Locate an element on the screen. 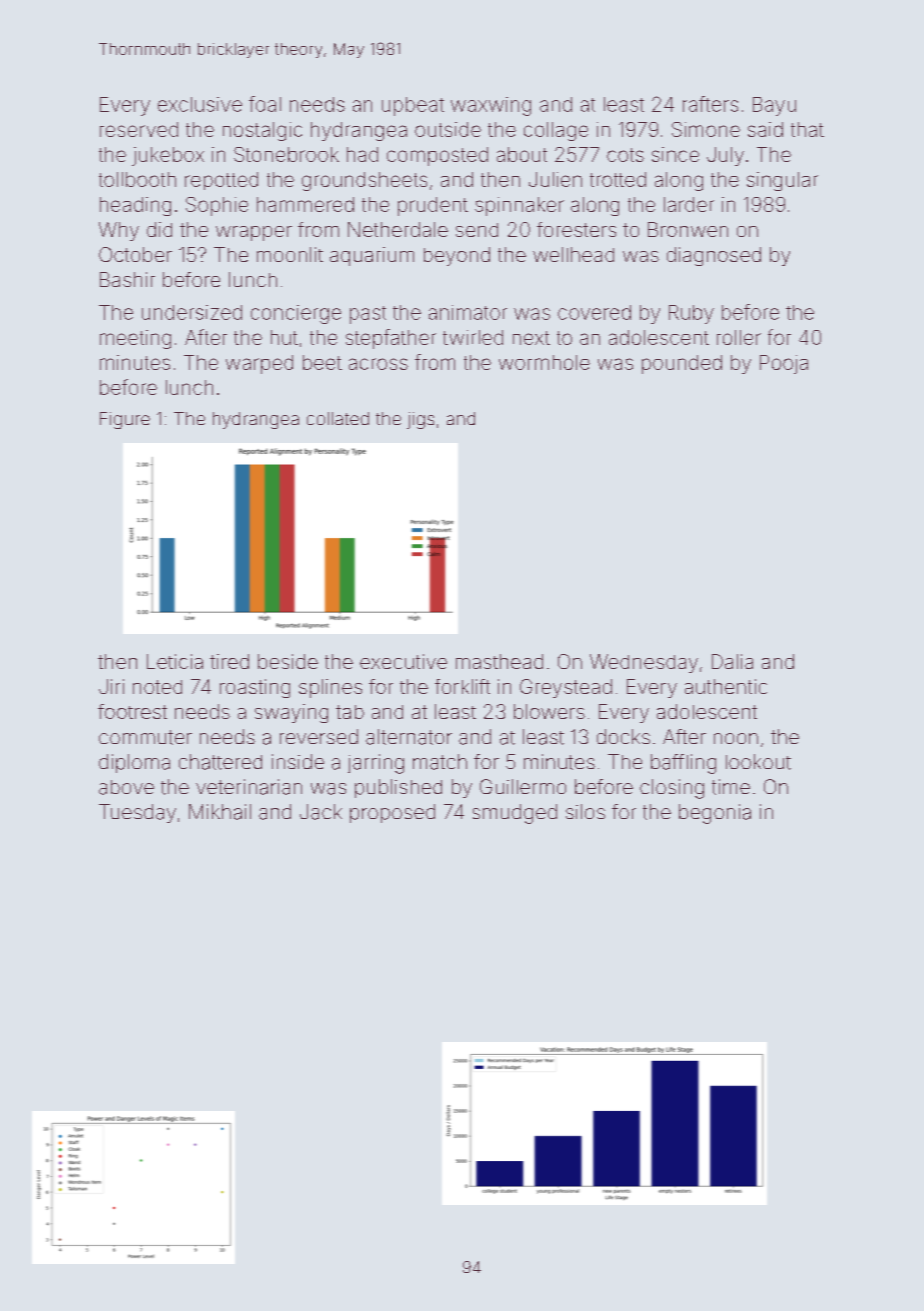 The height and width of the screenshot is (1311, 924). Dalia is located at coordinates (732, 661).
